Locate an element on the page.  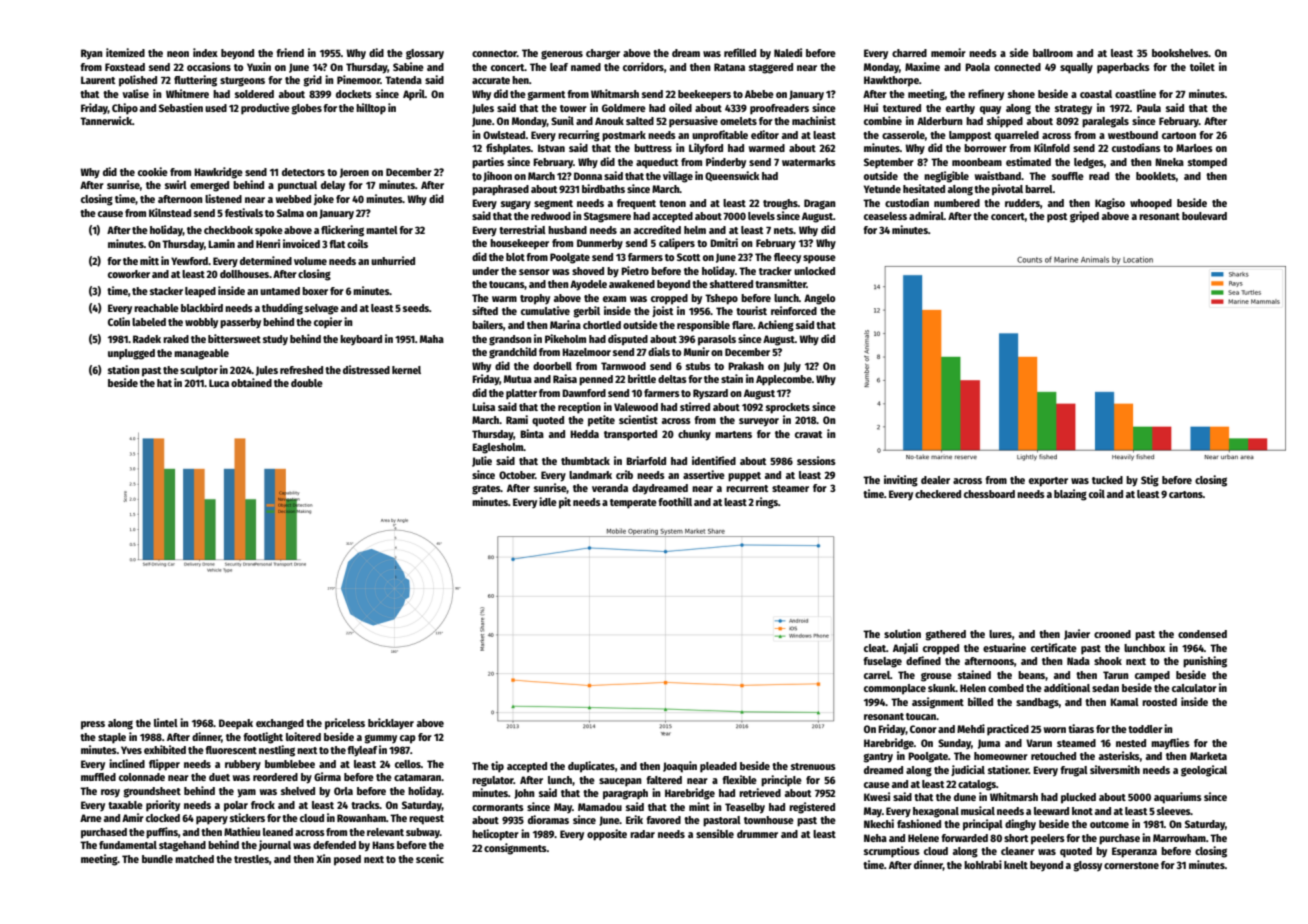
bundle is located at coordinates (157, 859).
